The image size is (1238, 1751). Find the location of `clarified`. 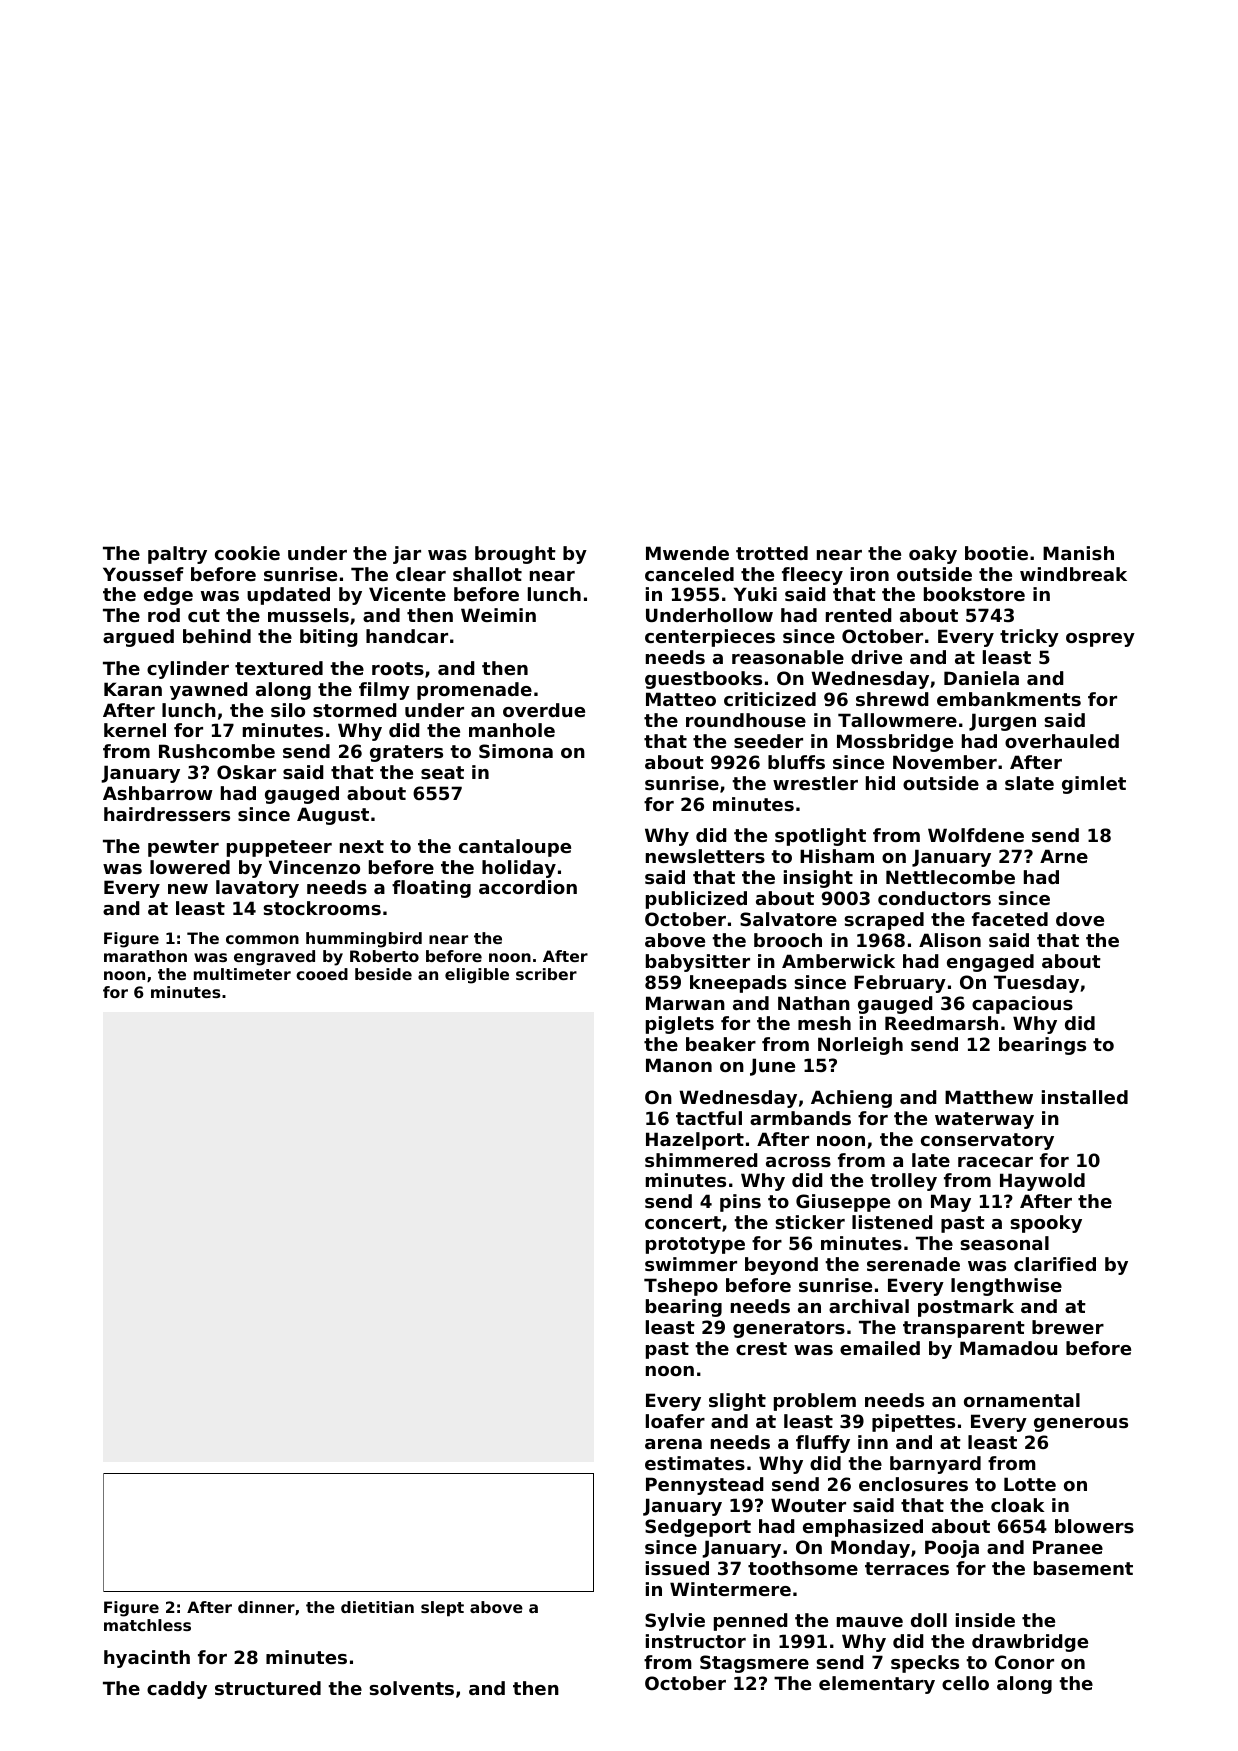

clarified is located at coordinates (1055, 1264).
